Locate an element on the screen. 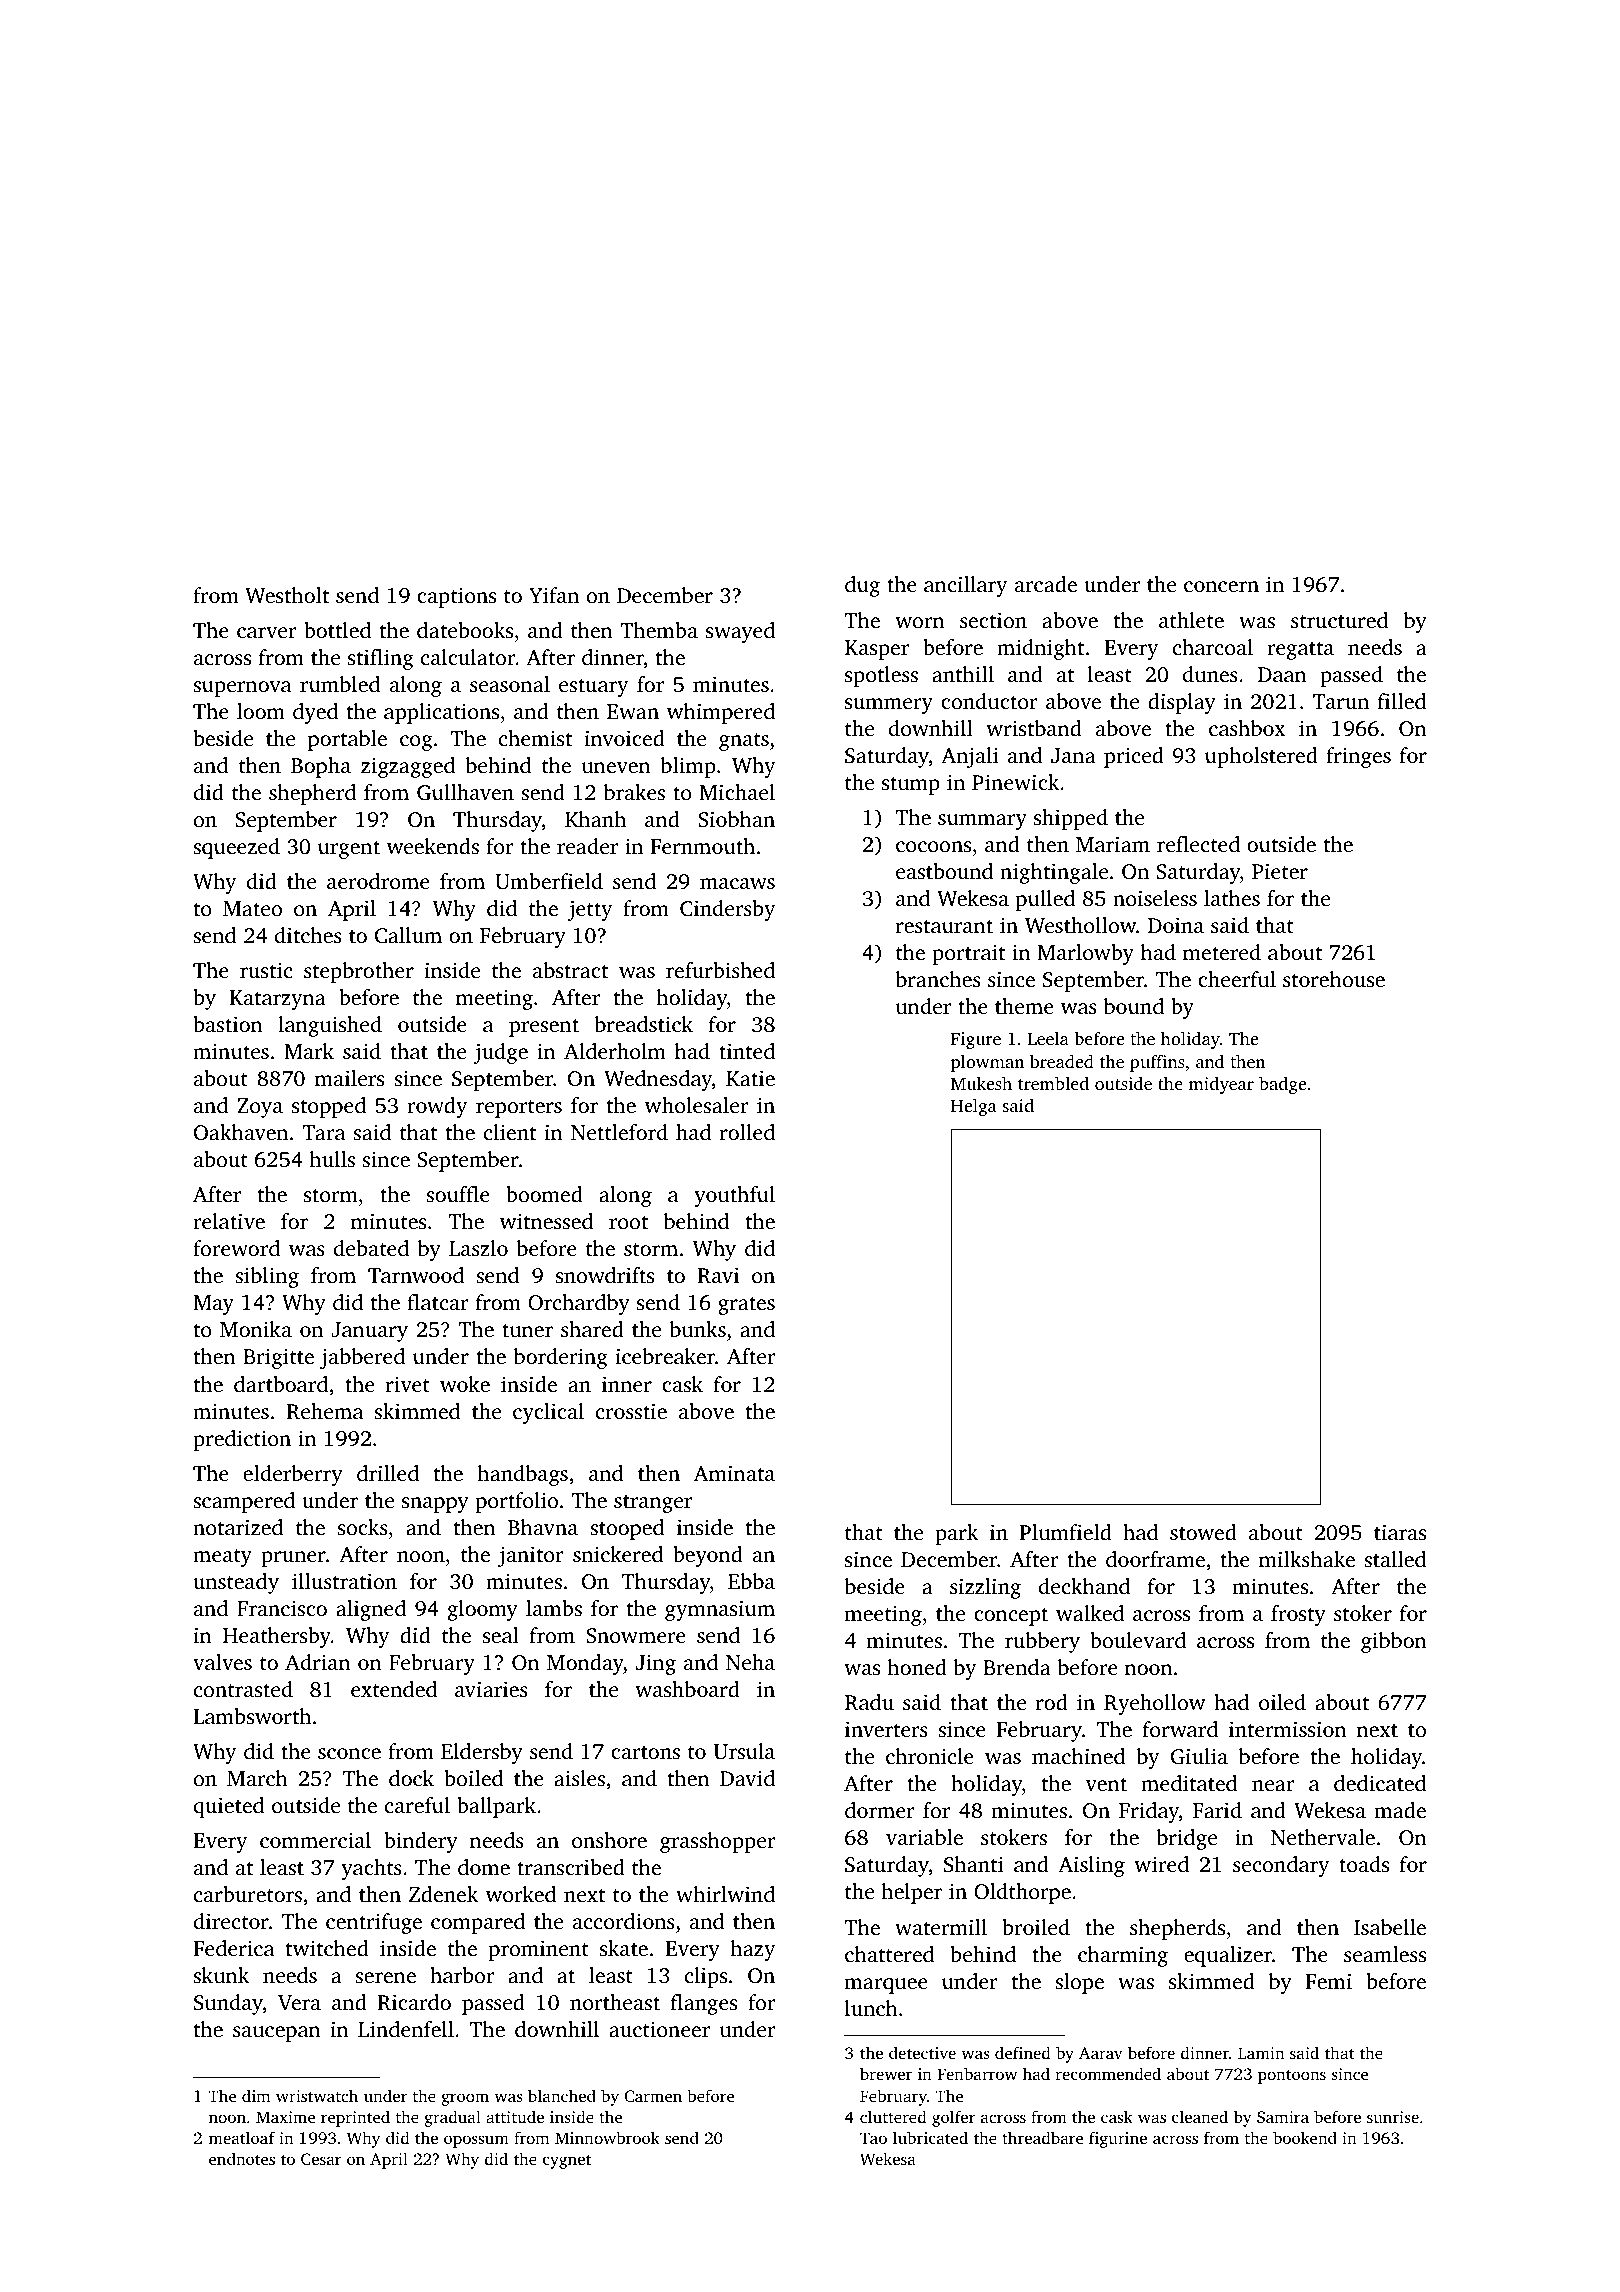  fringes is located at coordinates (1358, 757).
